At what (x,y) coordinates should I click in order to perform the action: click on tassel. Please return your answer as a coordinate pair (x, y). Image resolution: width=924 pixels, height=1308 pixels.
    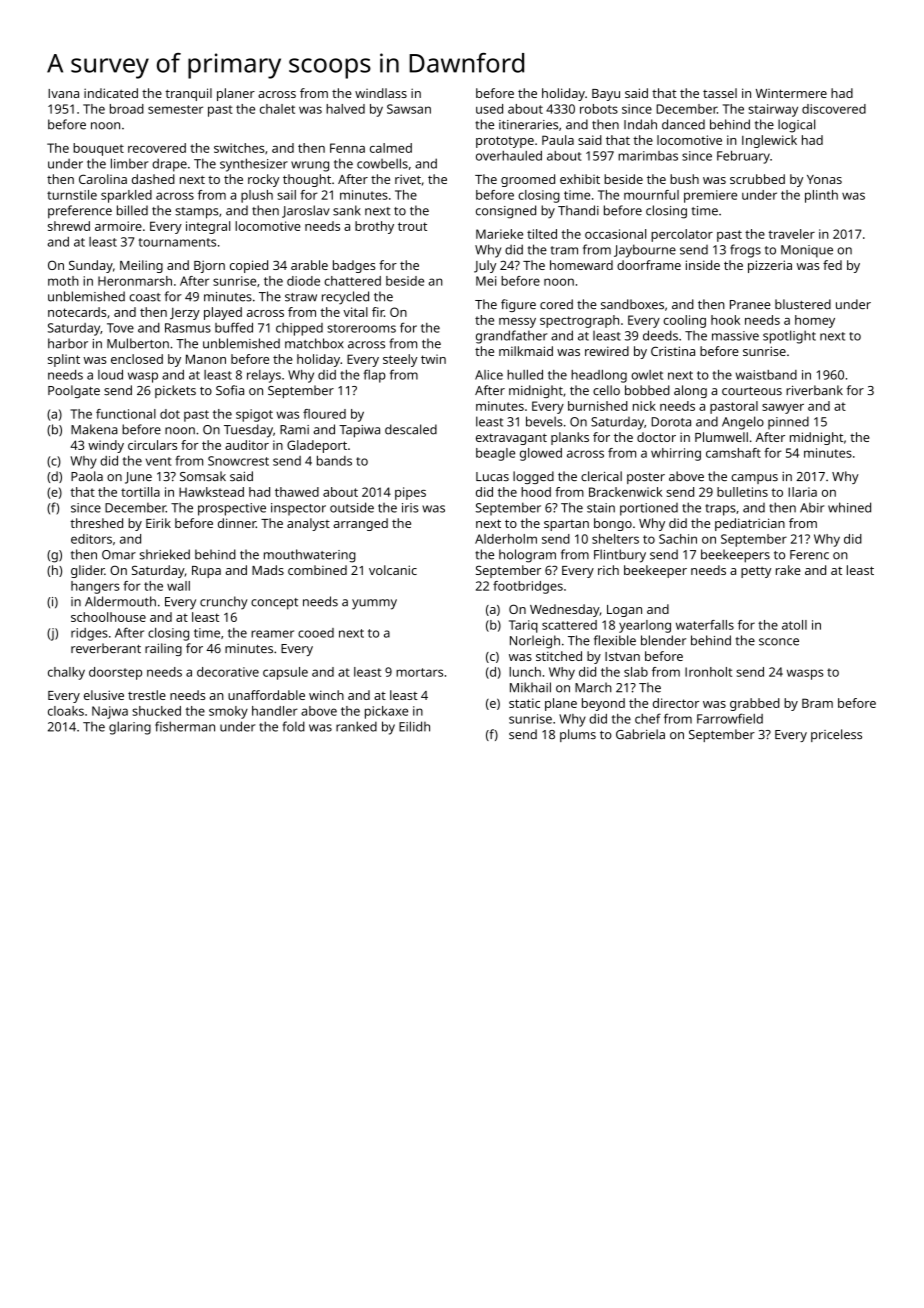
    Looking at the image, I should click on (720, 93).
